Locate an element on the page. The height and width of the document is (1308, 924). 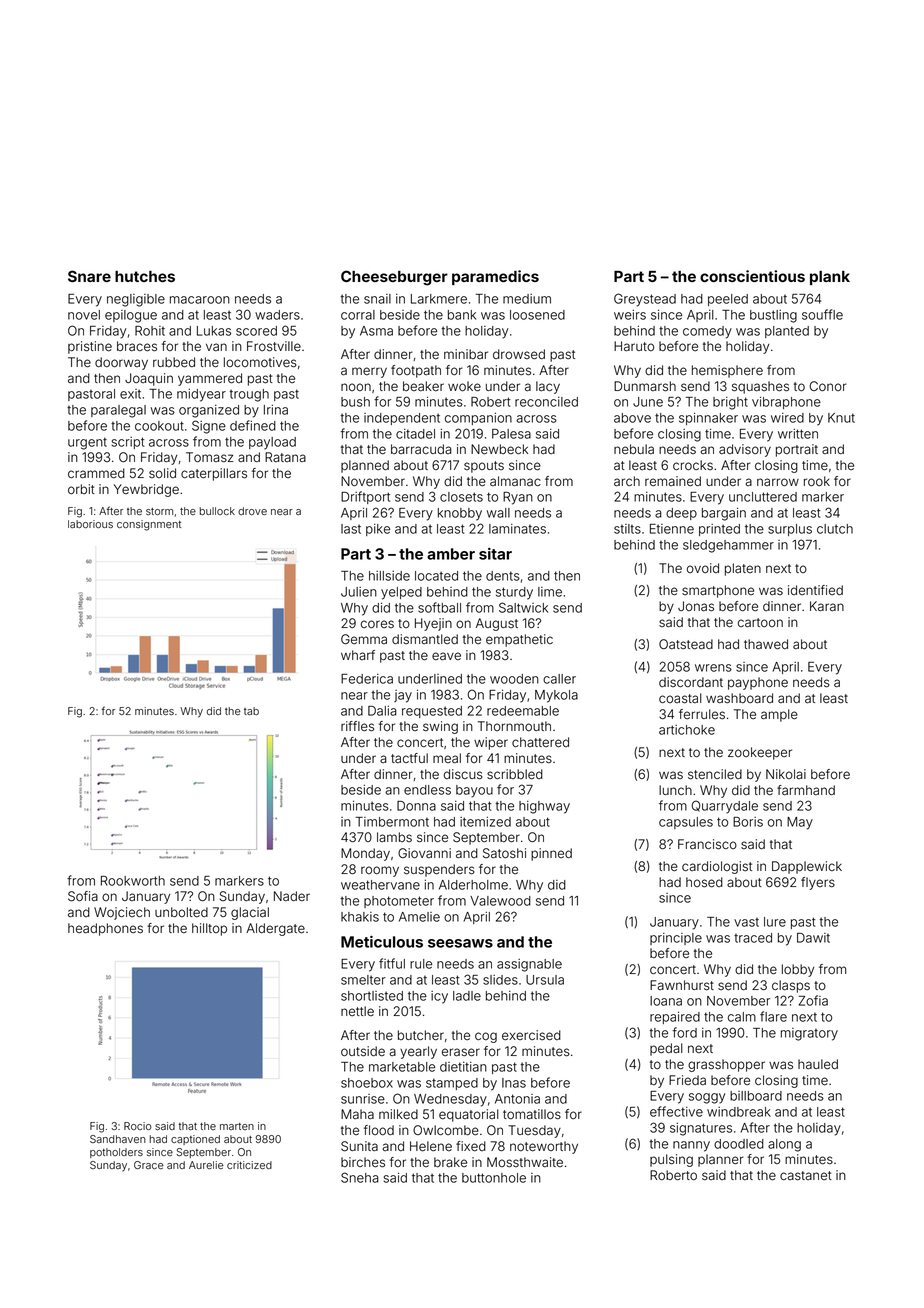
Haruto is located at coordinates (634, 346).
